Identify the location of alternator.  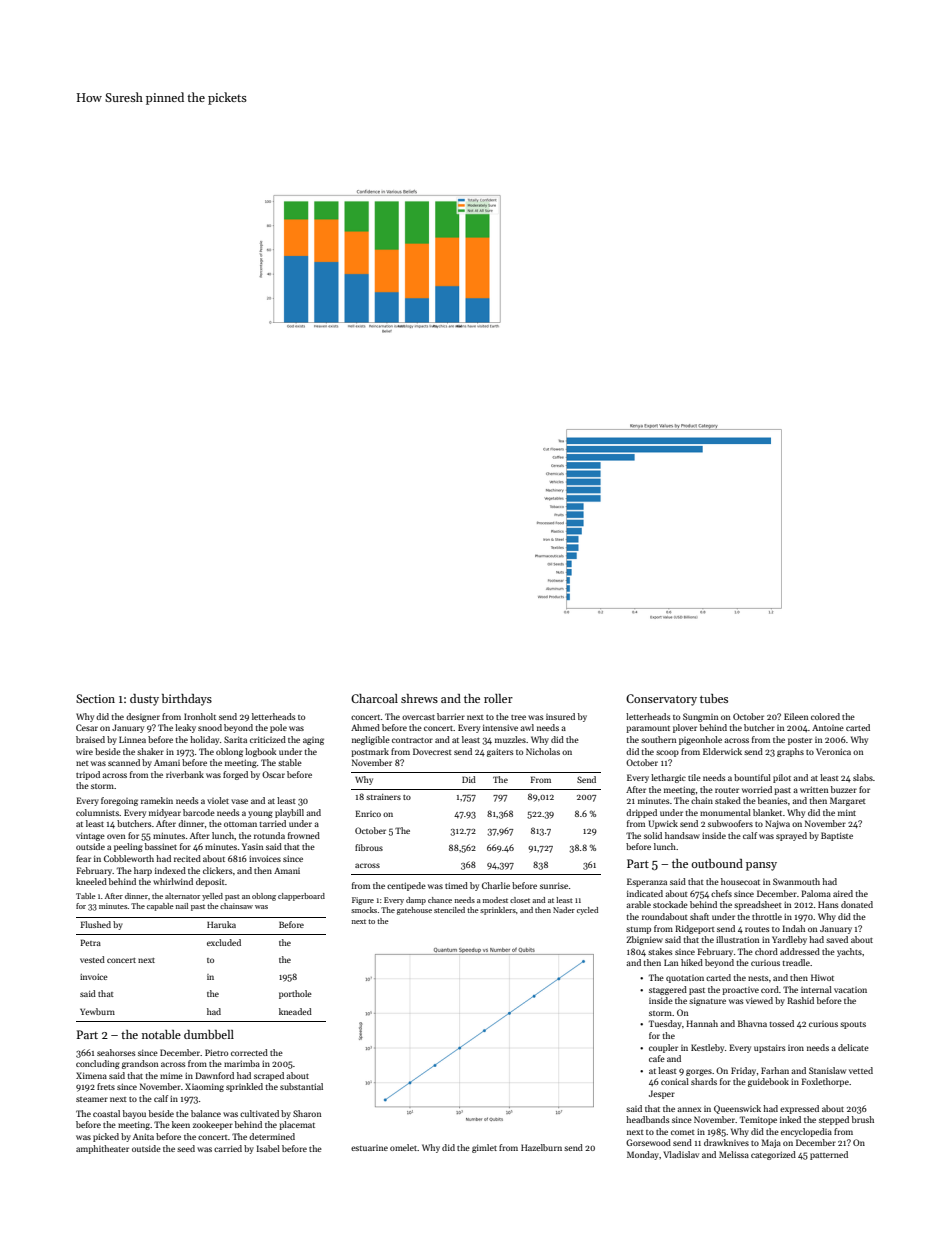
(182, 896).
